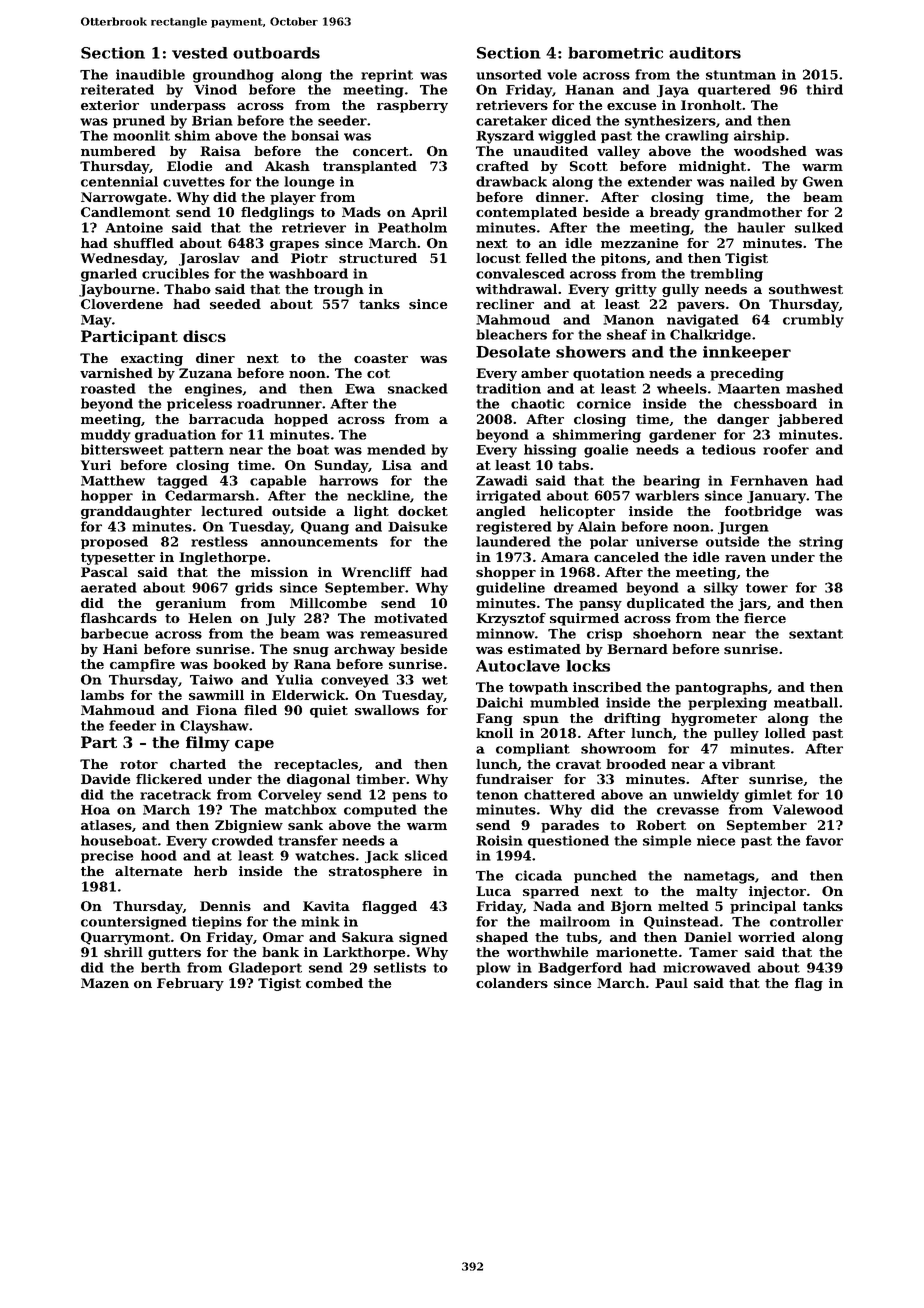 This screenshot has width=924, height=1308. Describe the element at coordinates (705, 53) in the screenshot. I see `auditors` at that location.
